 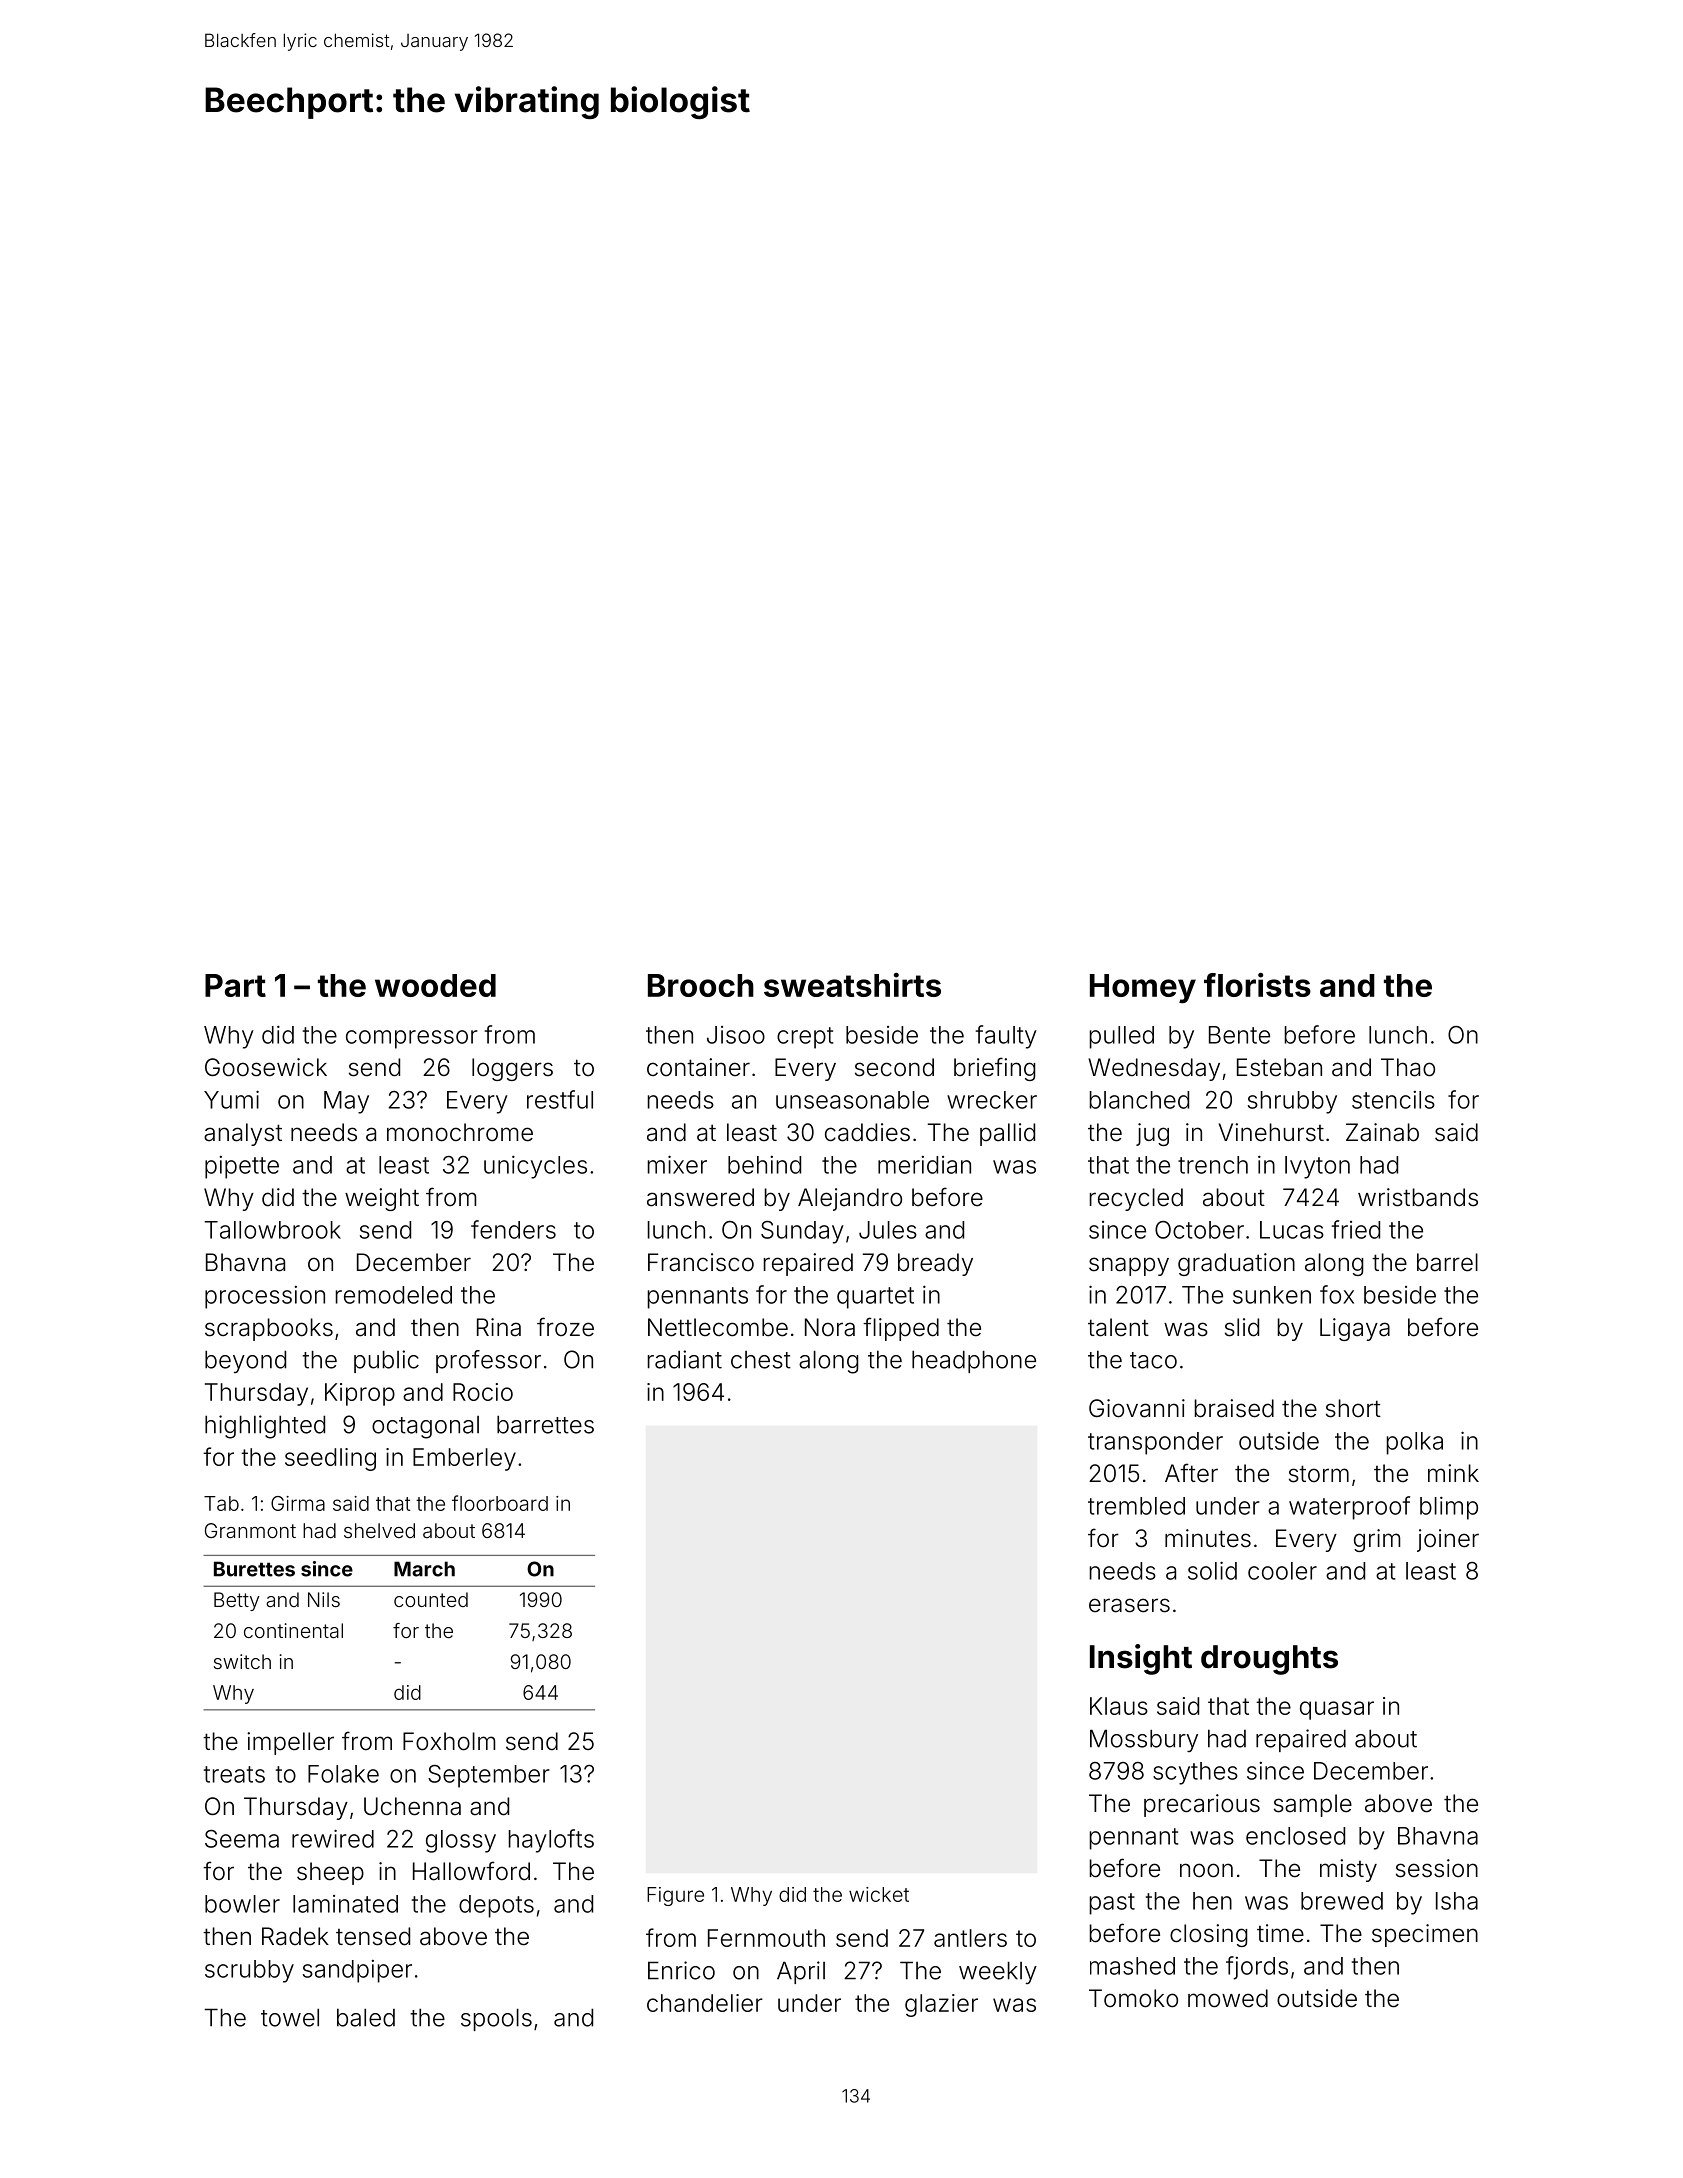 I want to click on bowler, so click(x=242, y=1904).
